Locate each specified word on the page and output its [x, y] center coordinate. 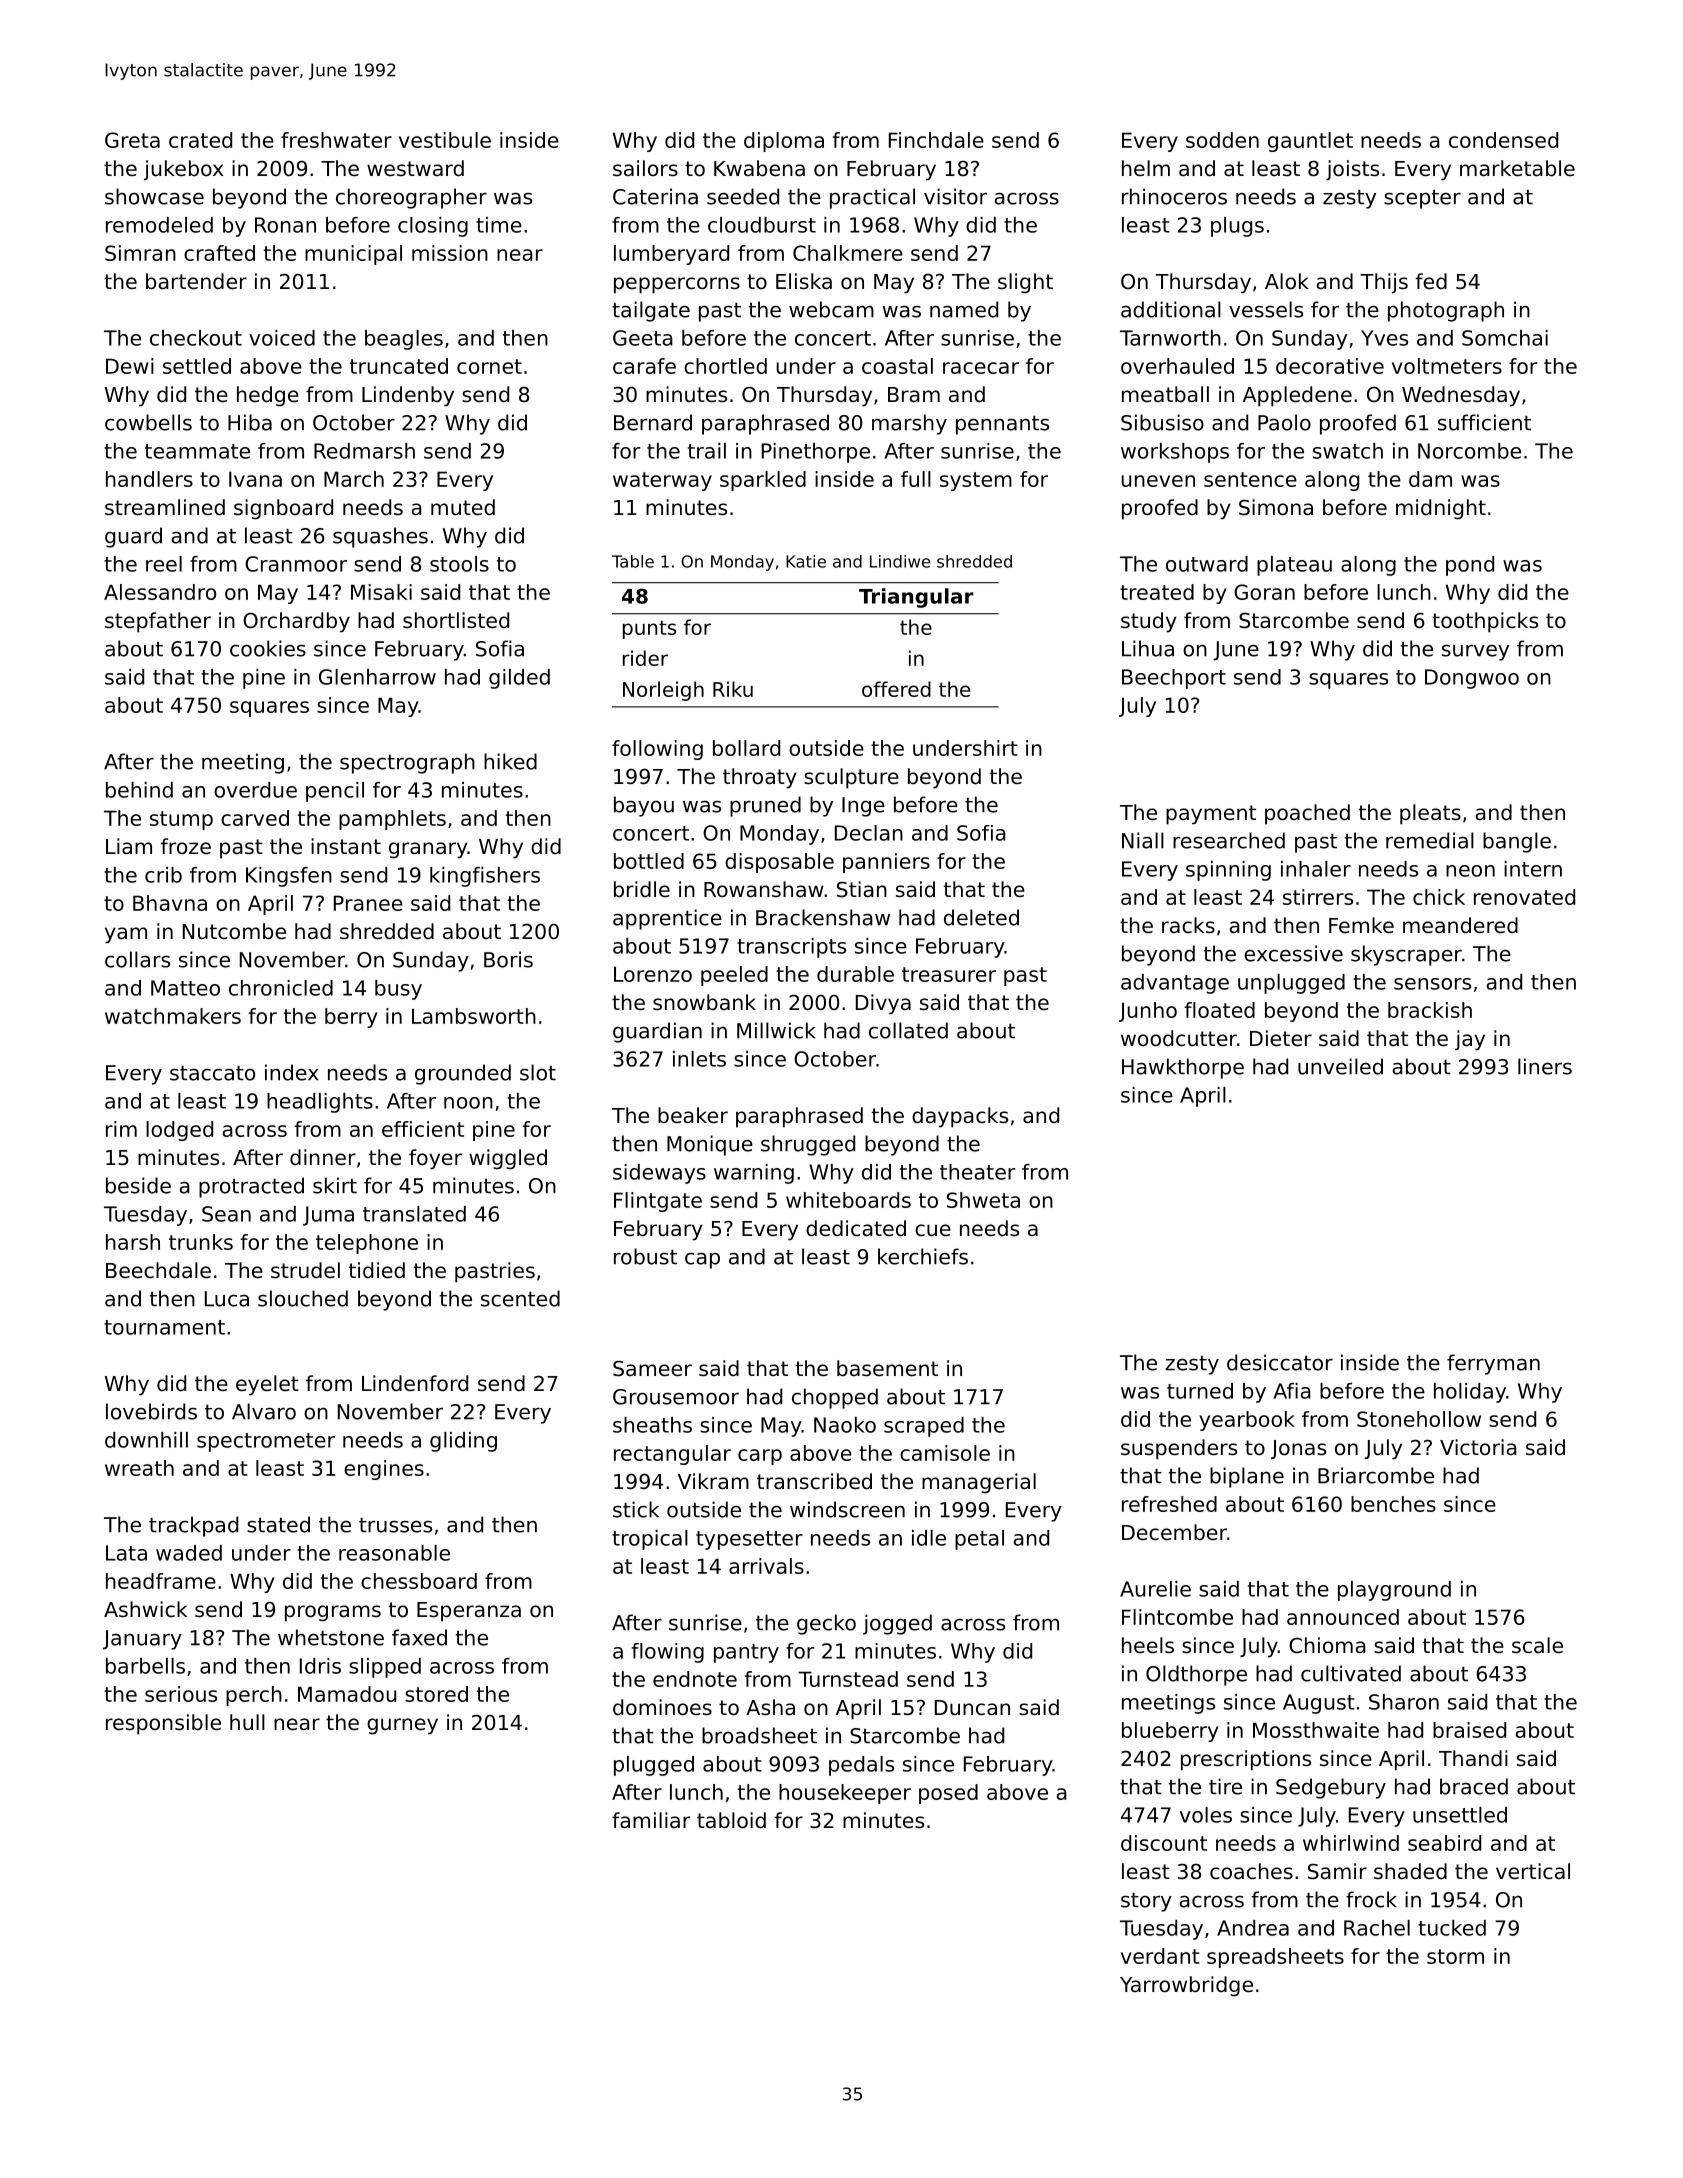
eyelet [267, 1385]
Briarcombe [1376, 1475]
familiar [651, 1820]
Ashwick [145, 1609]
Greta [132, 140]
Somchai [1505, 338]
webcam [831, 309]
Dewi [130, 366]
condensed [1503, 140]
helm [1146, 168]
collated [908, 1030]
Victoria [1478, 1447]
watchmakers [173, 1016]
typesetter [749, 1540]
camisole [945, 1453]
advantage [1175, 984]
